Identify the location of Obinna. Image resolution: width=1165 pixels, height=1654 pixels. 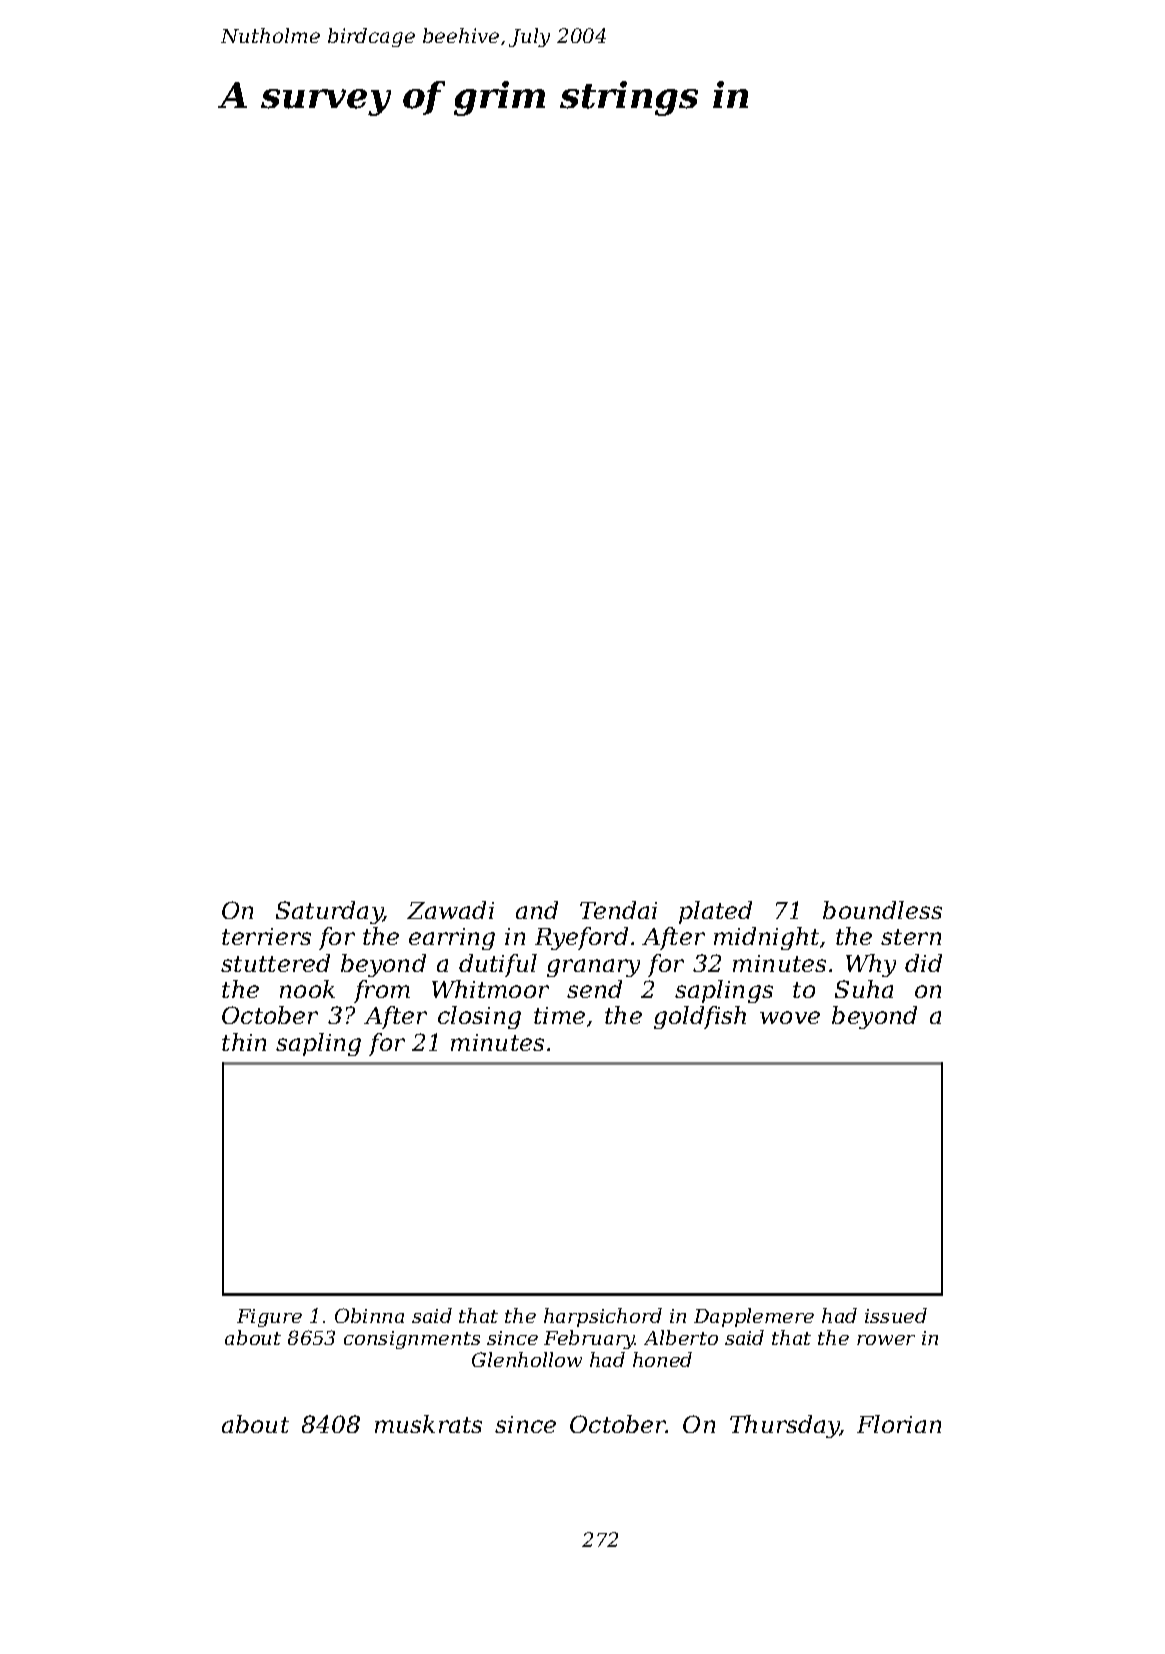
(369, 1315).
